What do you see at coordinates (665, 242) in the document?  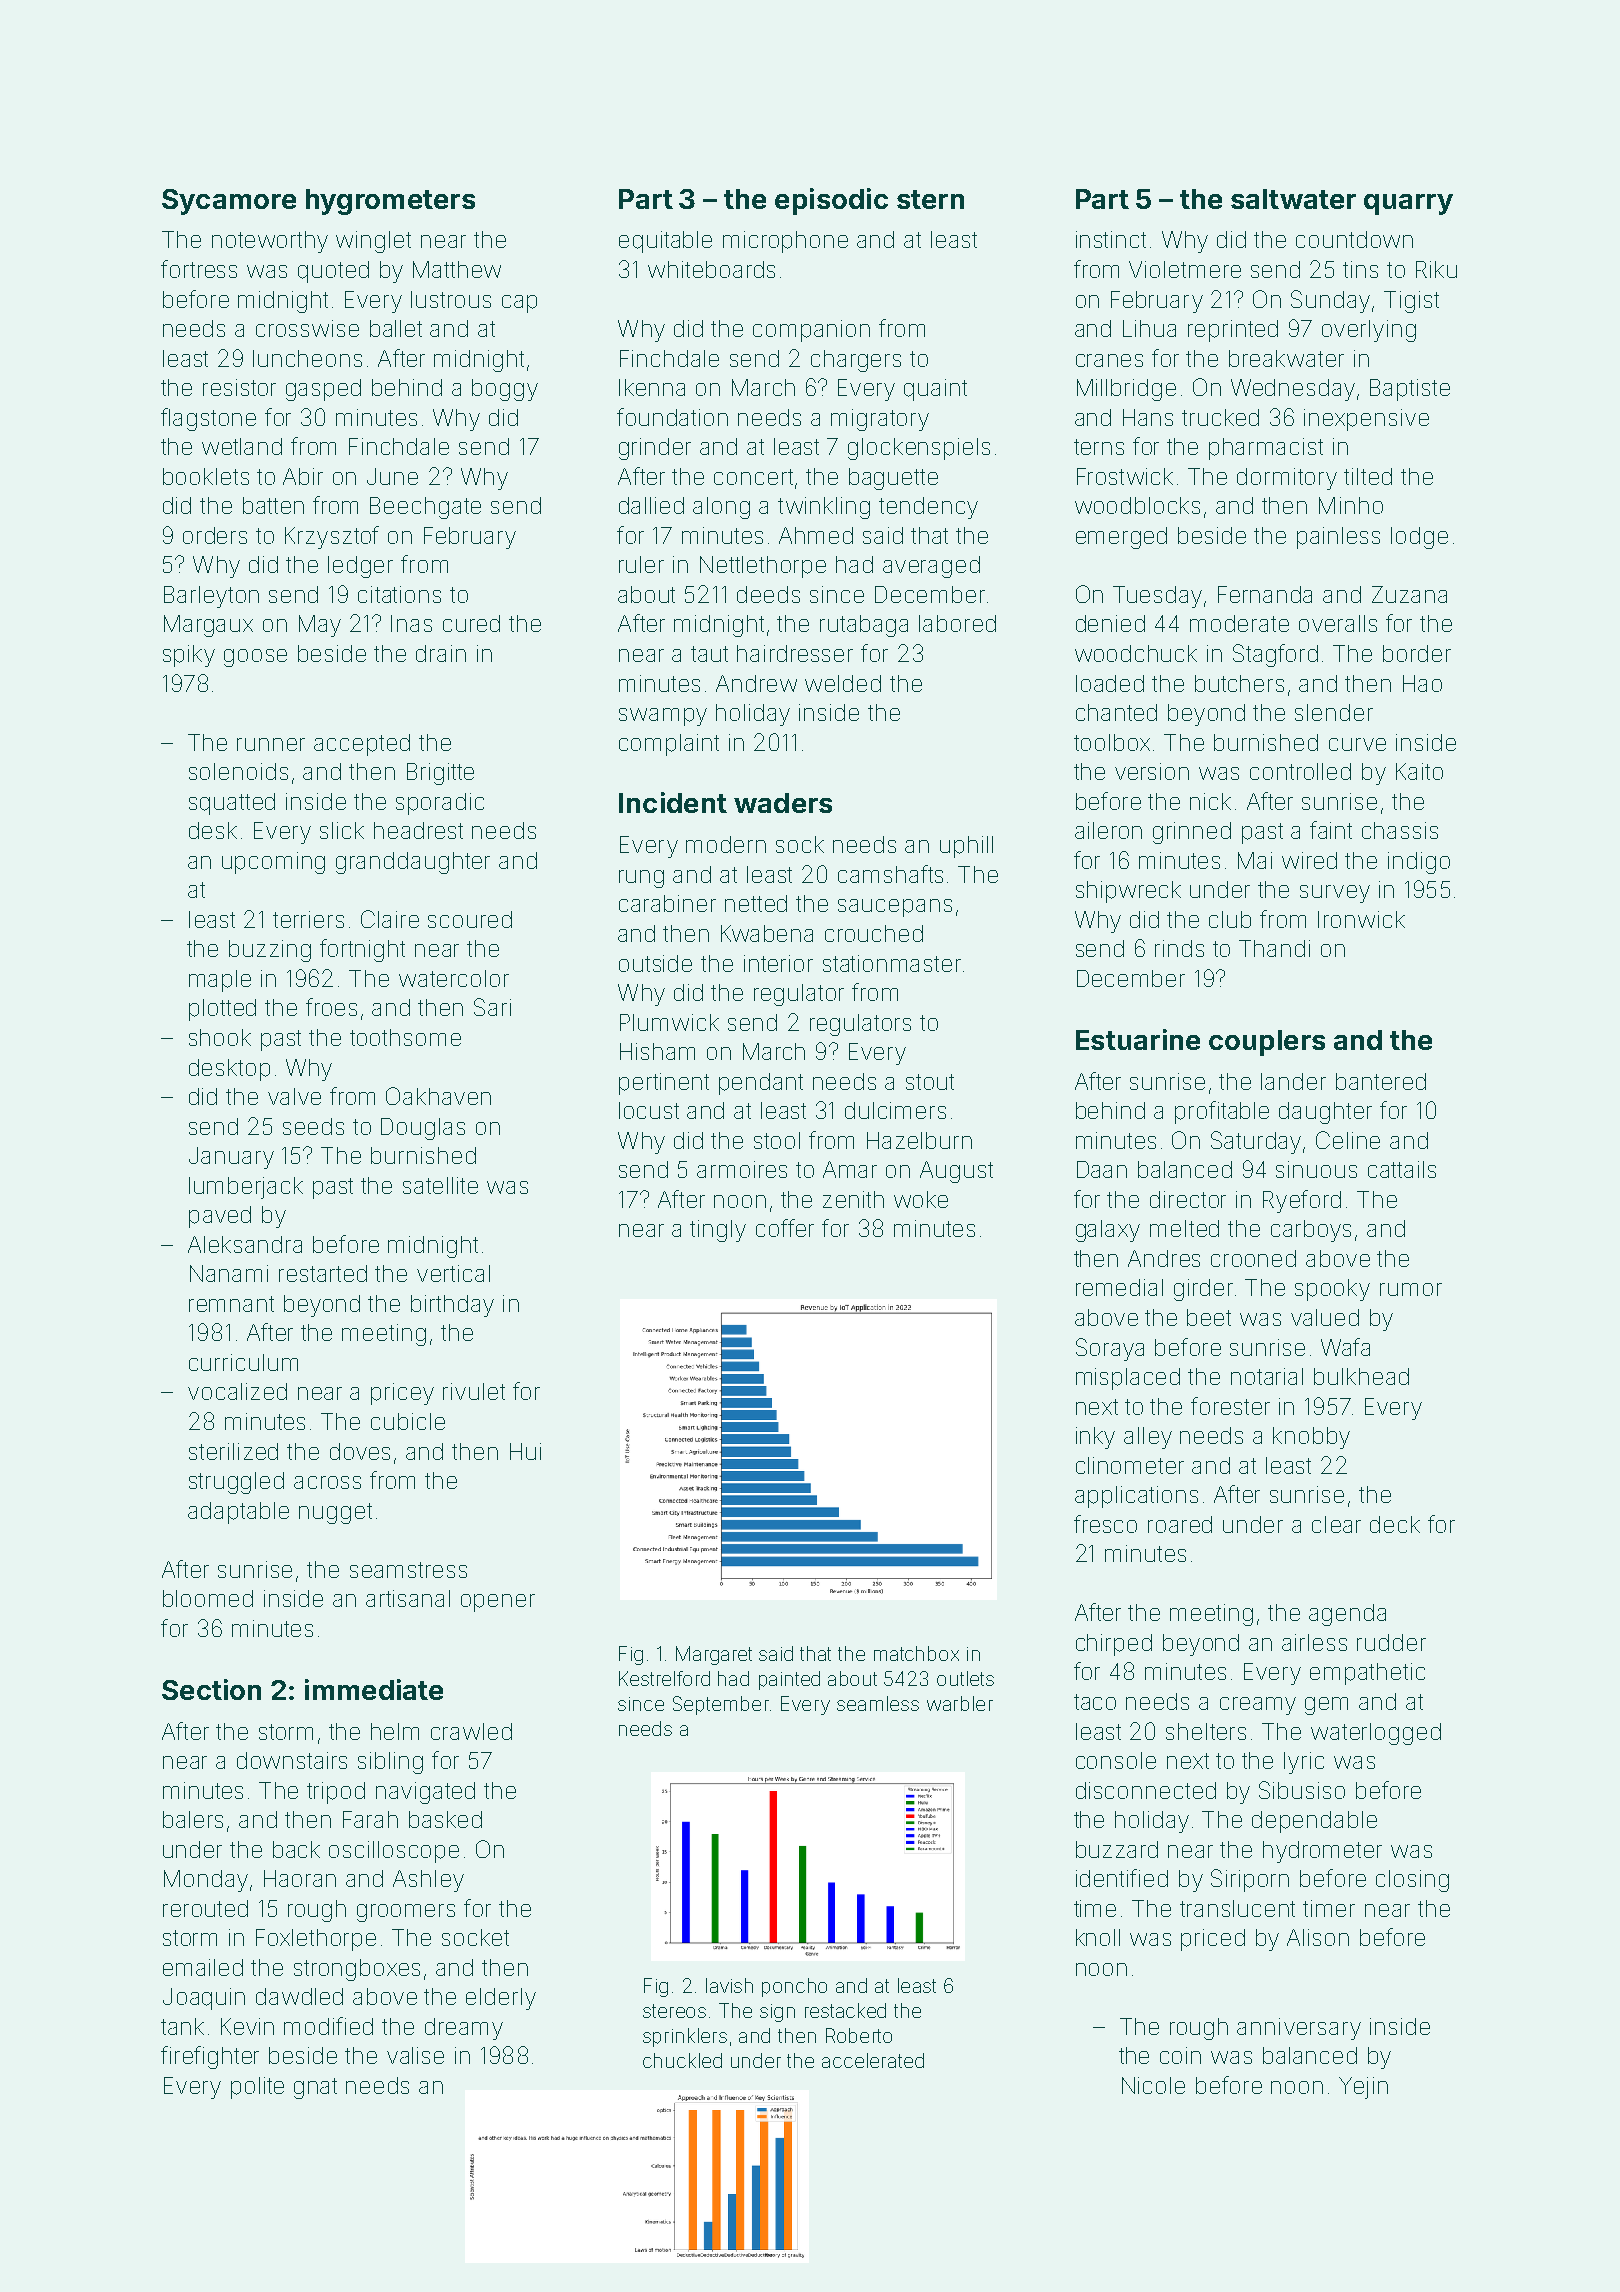 I see `equitable` at bounding box center [665, 242].
